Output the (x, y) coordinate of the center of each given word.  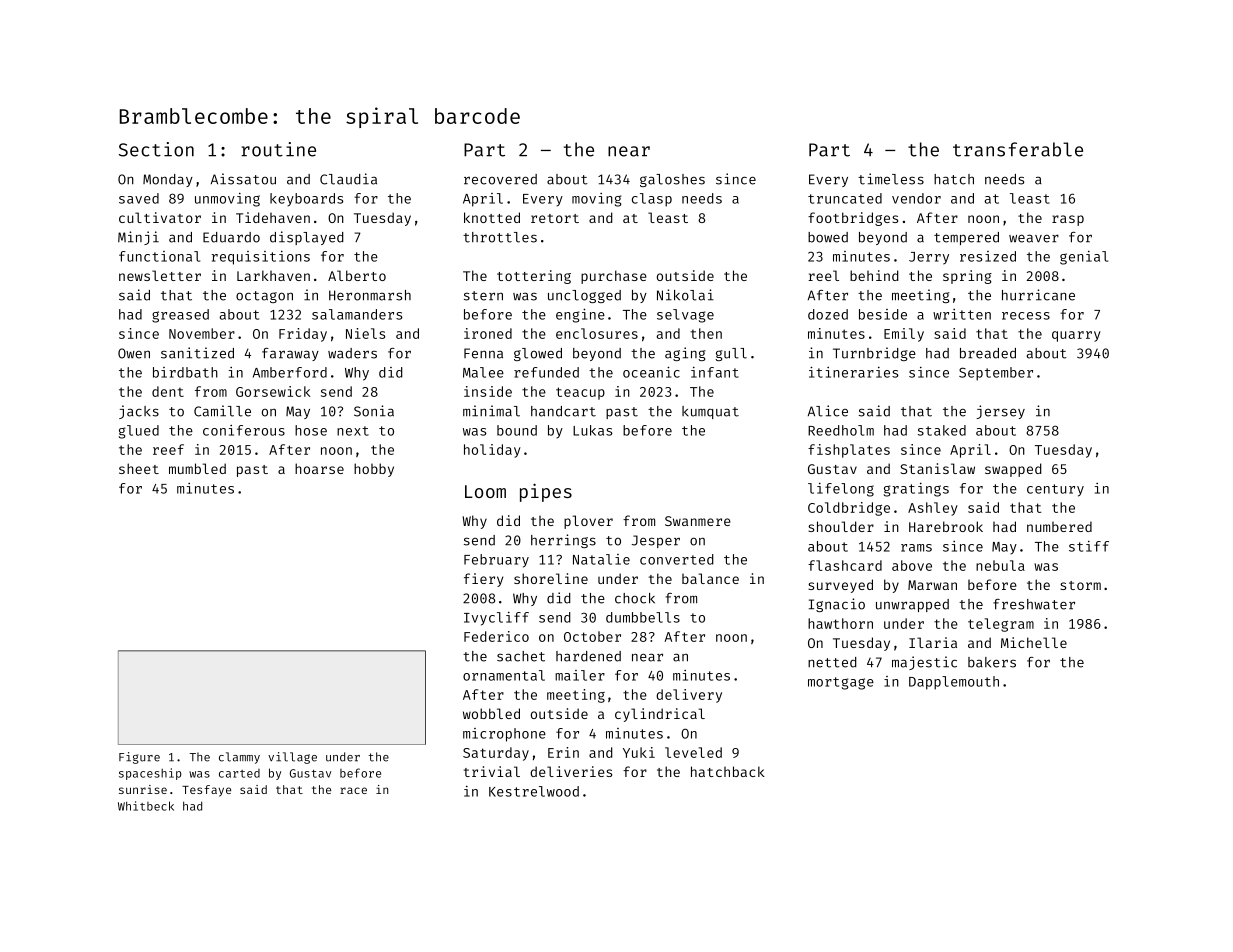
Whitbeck (146, 806)
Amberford (290, 372)
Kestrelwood (534, 791)
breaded (988, 353)
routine (278, 149)
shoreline (551, 578)
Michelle (1034, 642)
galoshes (672, 180)
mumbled (197, 468)
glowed (538, 354)
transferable (1018, 149)
